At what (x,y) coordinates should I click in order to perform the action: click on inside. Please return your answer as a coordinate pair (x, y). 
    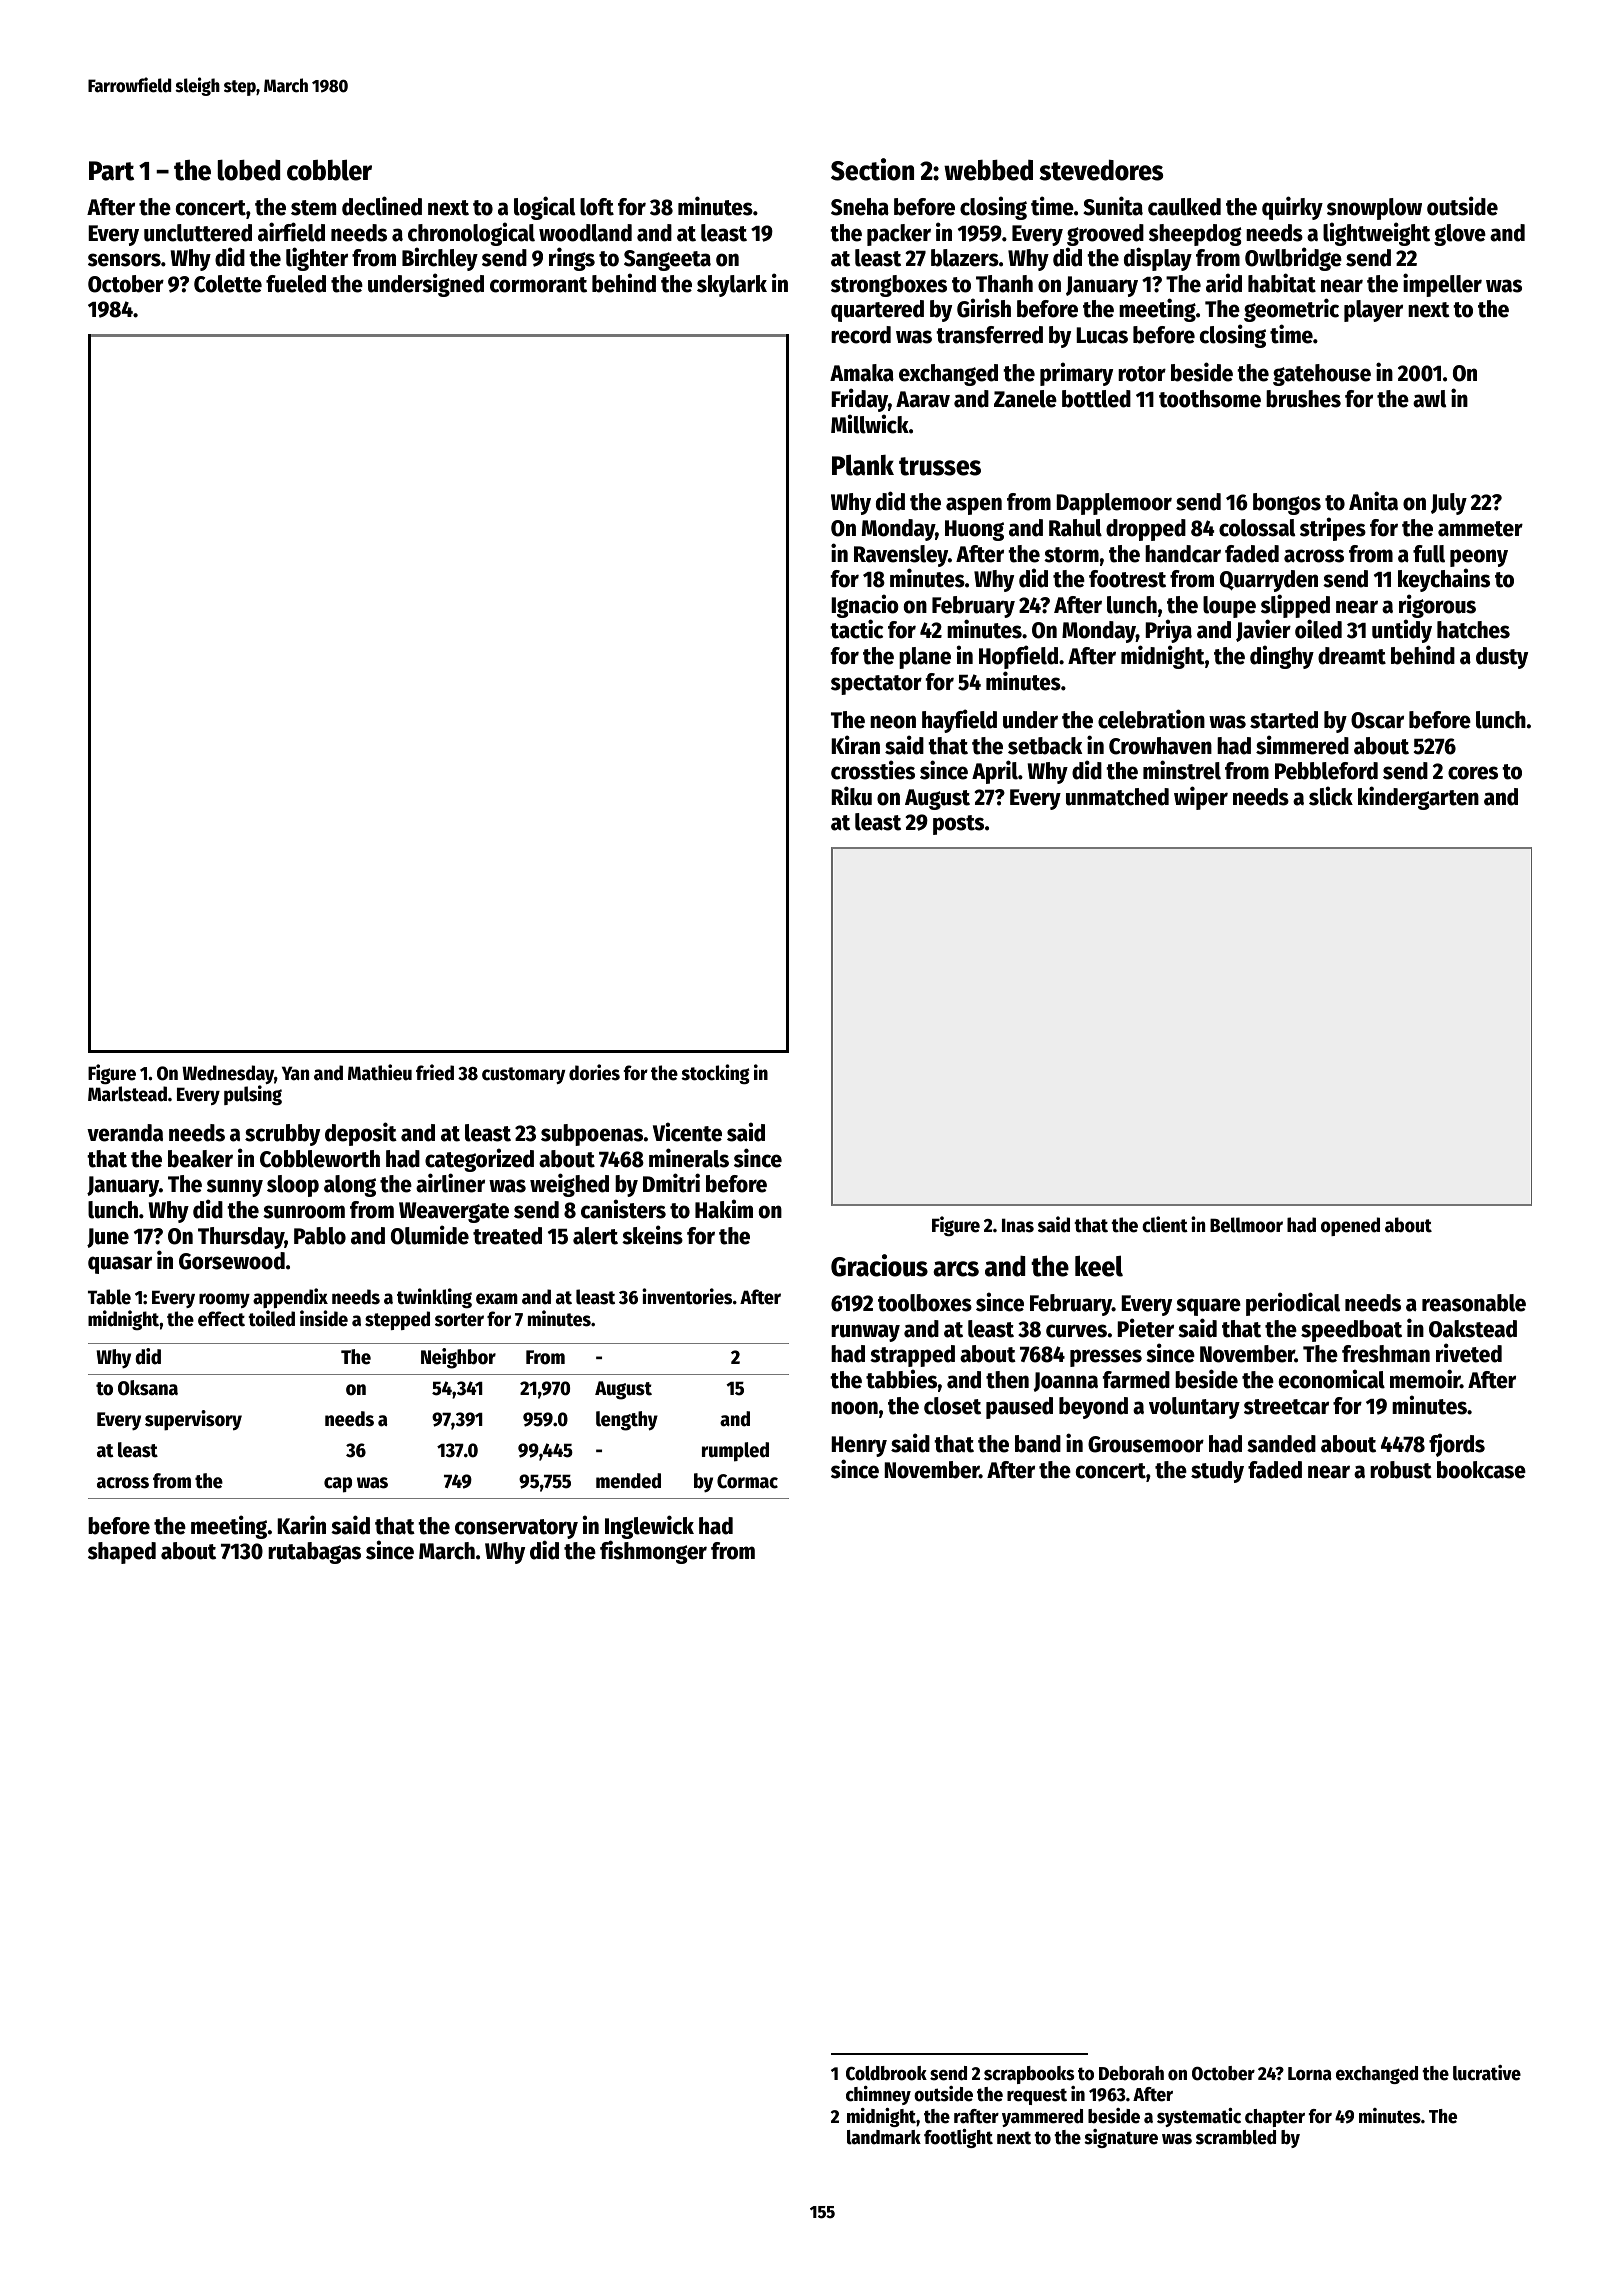
    Looking at the image, I should click on (324, 1318).
